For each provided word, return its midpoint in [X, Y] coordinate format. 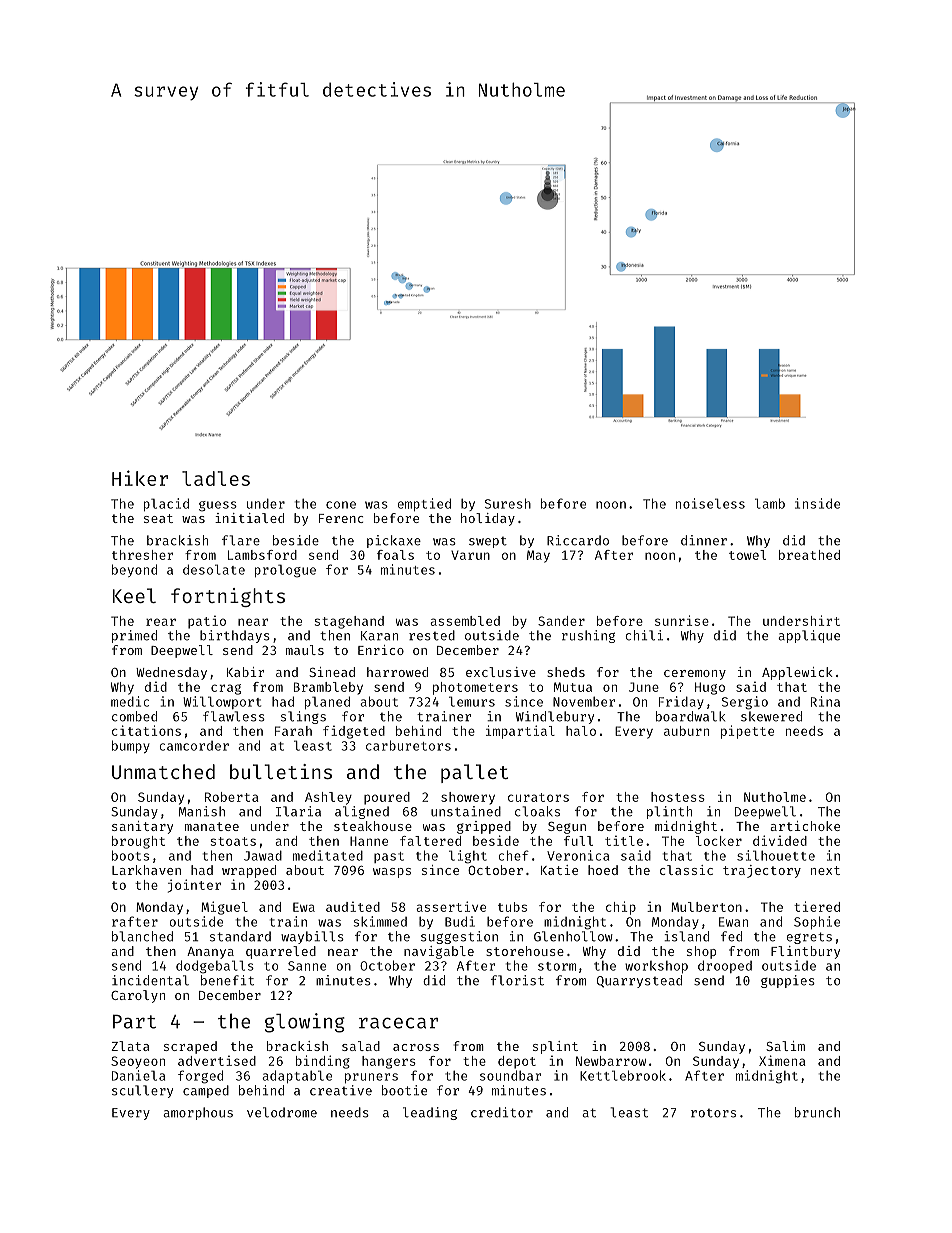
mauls [305, 650]
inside [817, 503]
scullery [142, 1091]
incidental [150, 980]
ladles [216, 478]
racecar [398, 1023]
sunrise [682, 620]
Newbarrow [611, 1061]
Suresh [508, 503]
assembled [465, 621]
